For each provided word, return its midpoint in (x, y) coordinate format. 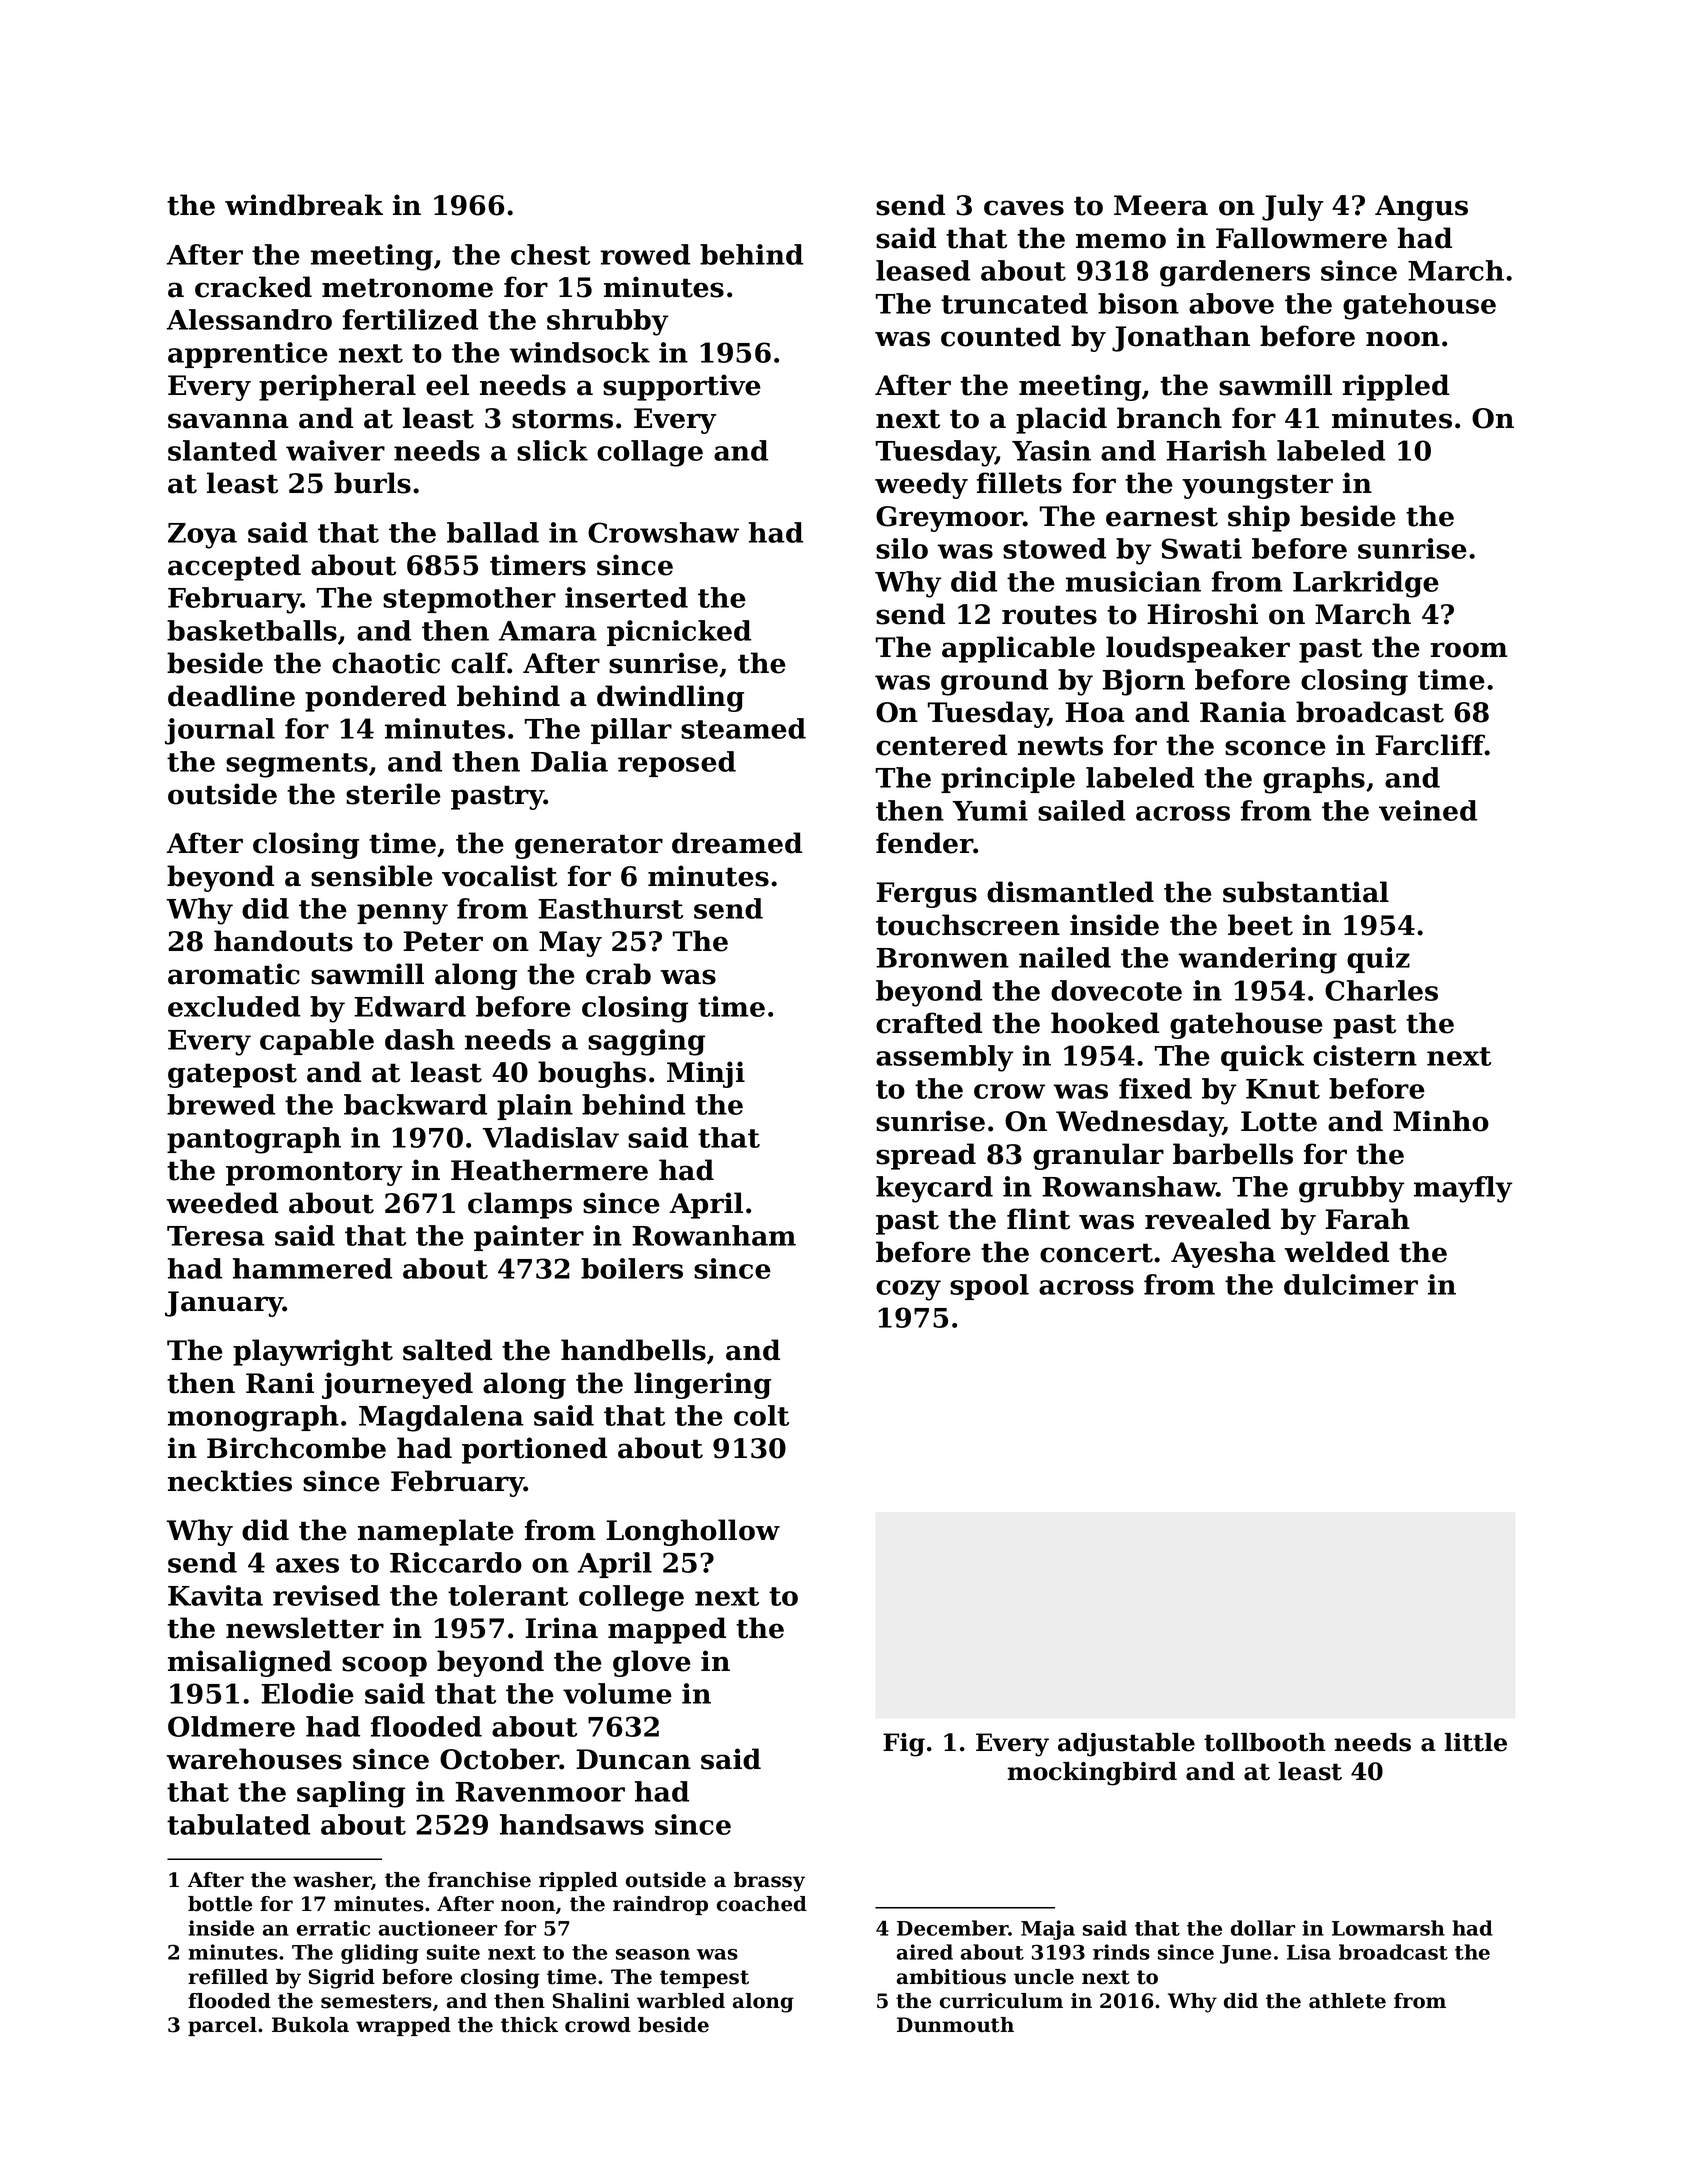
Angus (1421, 208)
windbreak (304, 205)
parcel (222, 2026)
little (1476, 1742)
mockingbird (1092, 1774)
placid (1061, 420)
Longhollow (693, 1532)
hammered (312, 1268)
